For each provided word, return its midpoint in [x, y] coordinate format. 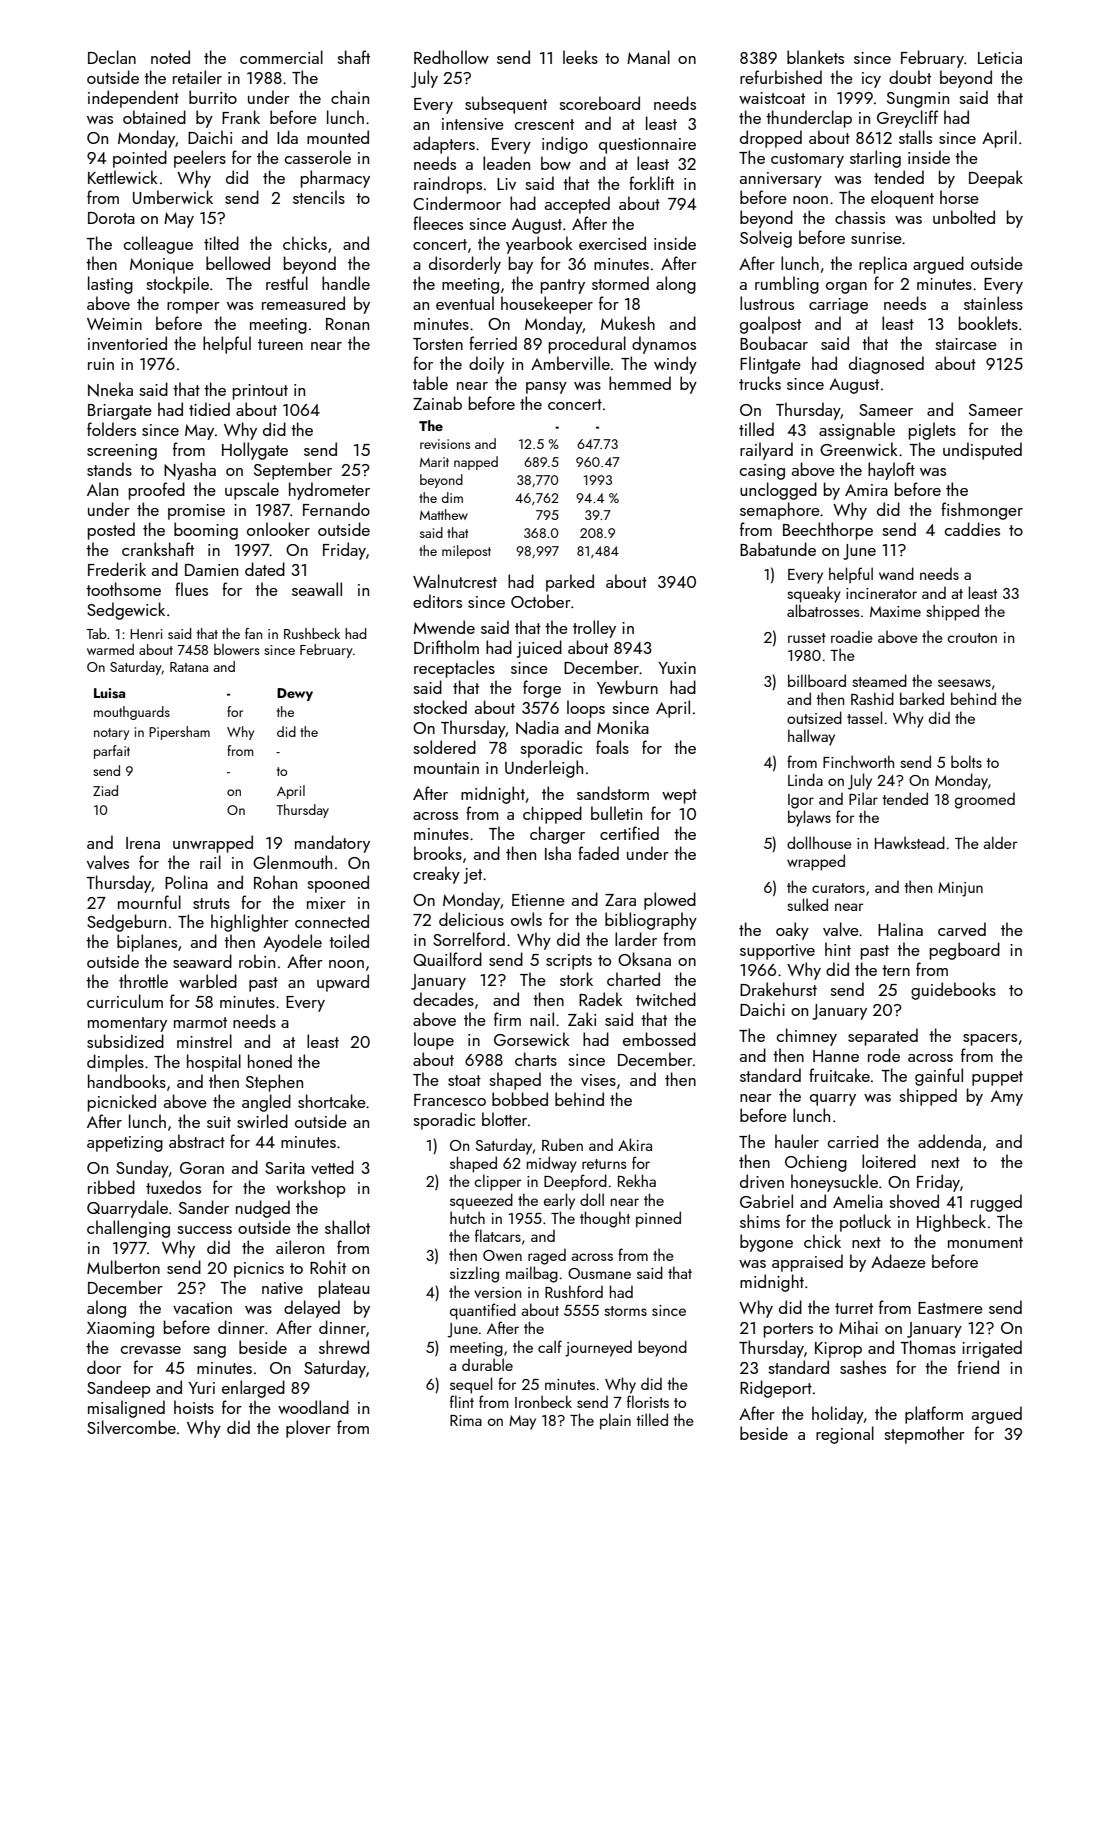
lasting [110, 285]
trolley [594, 629]
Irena [143, 843]
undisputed [982, 451]
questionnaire [647, 146]
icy [871, 80]
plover [308, 1429]
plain [615, 1421]
